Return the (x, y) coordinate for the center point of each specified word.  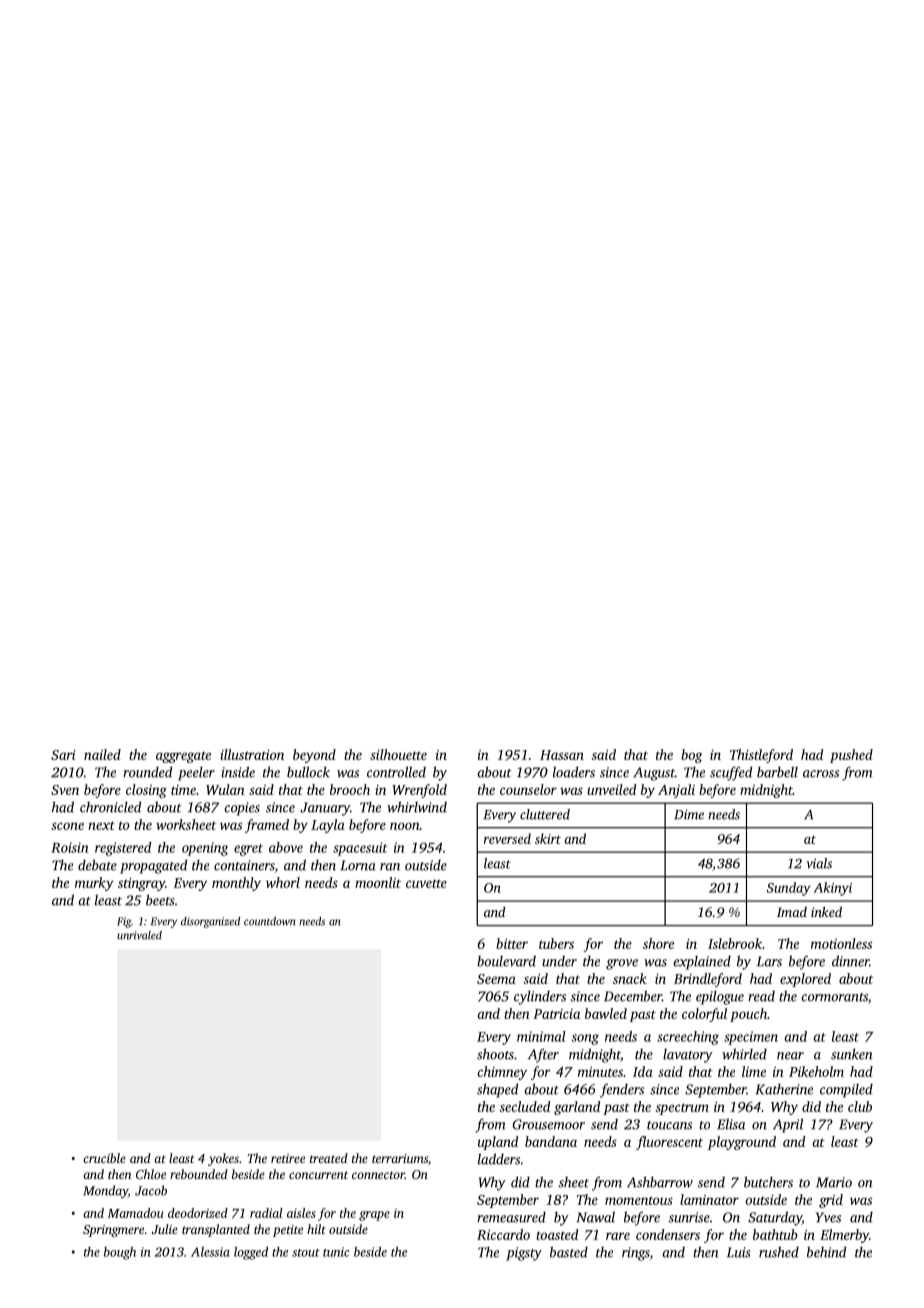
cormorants (834, 997)
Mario (834, 1182)
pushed (851, 756)
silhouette (398, 754)
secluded (524, 1106)
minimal (541, 1036)
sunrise (689, 1217)
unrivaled (139, 935)
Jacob (151, 1190)
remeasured (511, 1217)
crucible (104, 1158)
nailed (102, 754)
